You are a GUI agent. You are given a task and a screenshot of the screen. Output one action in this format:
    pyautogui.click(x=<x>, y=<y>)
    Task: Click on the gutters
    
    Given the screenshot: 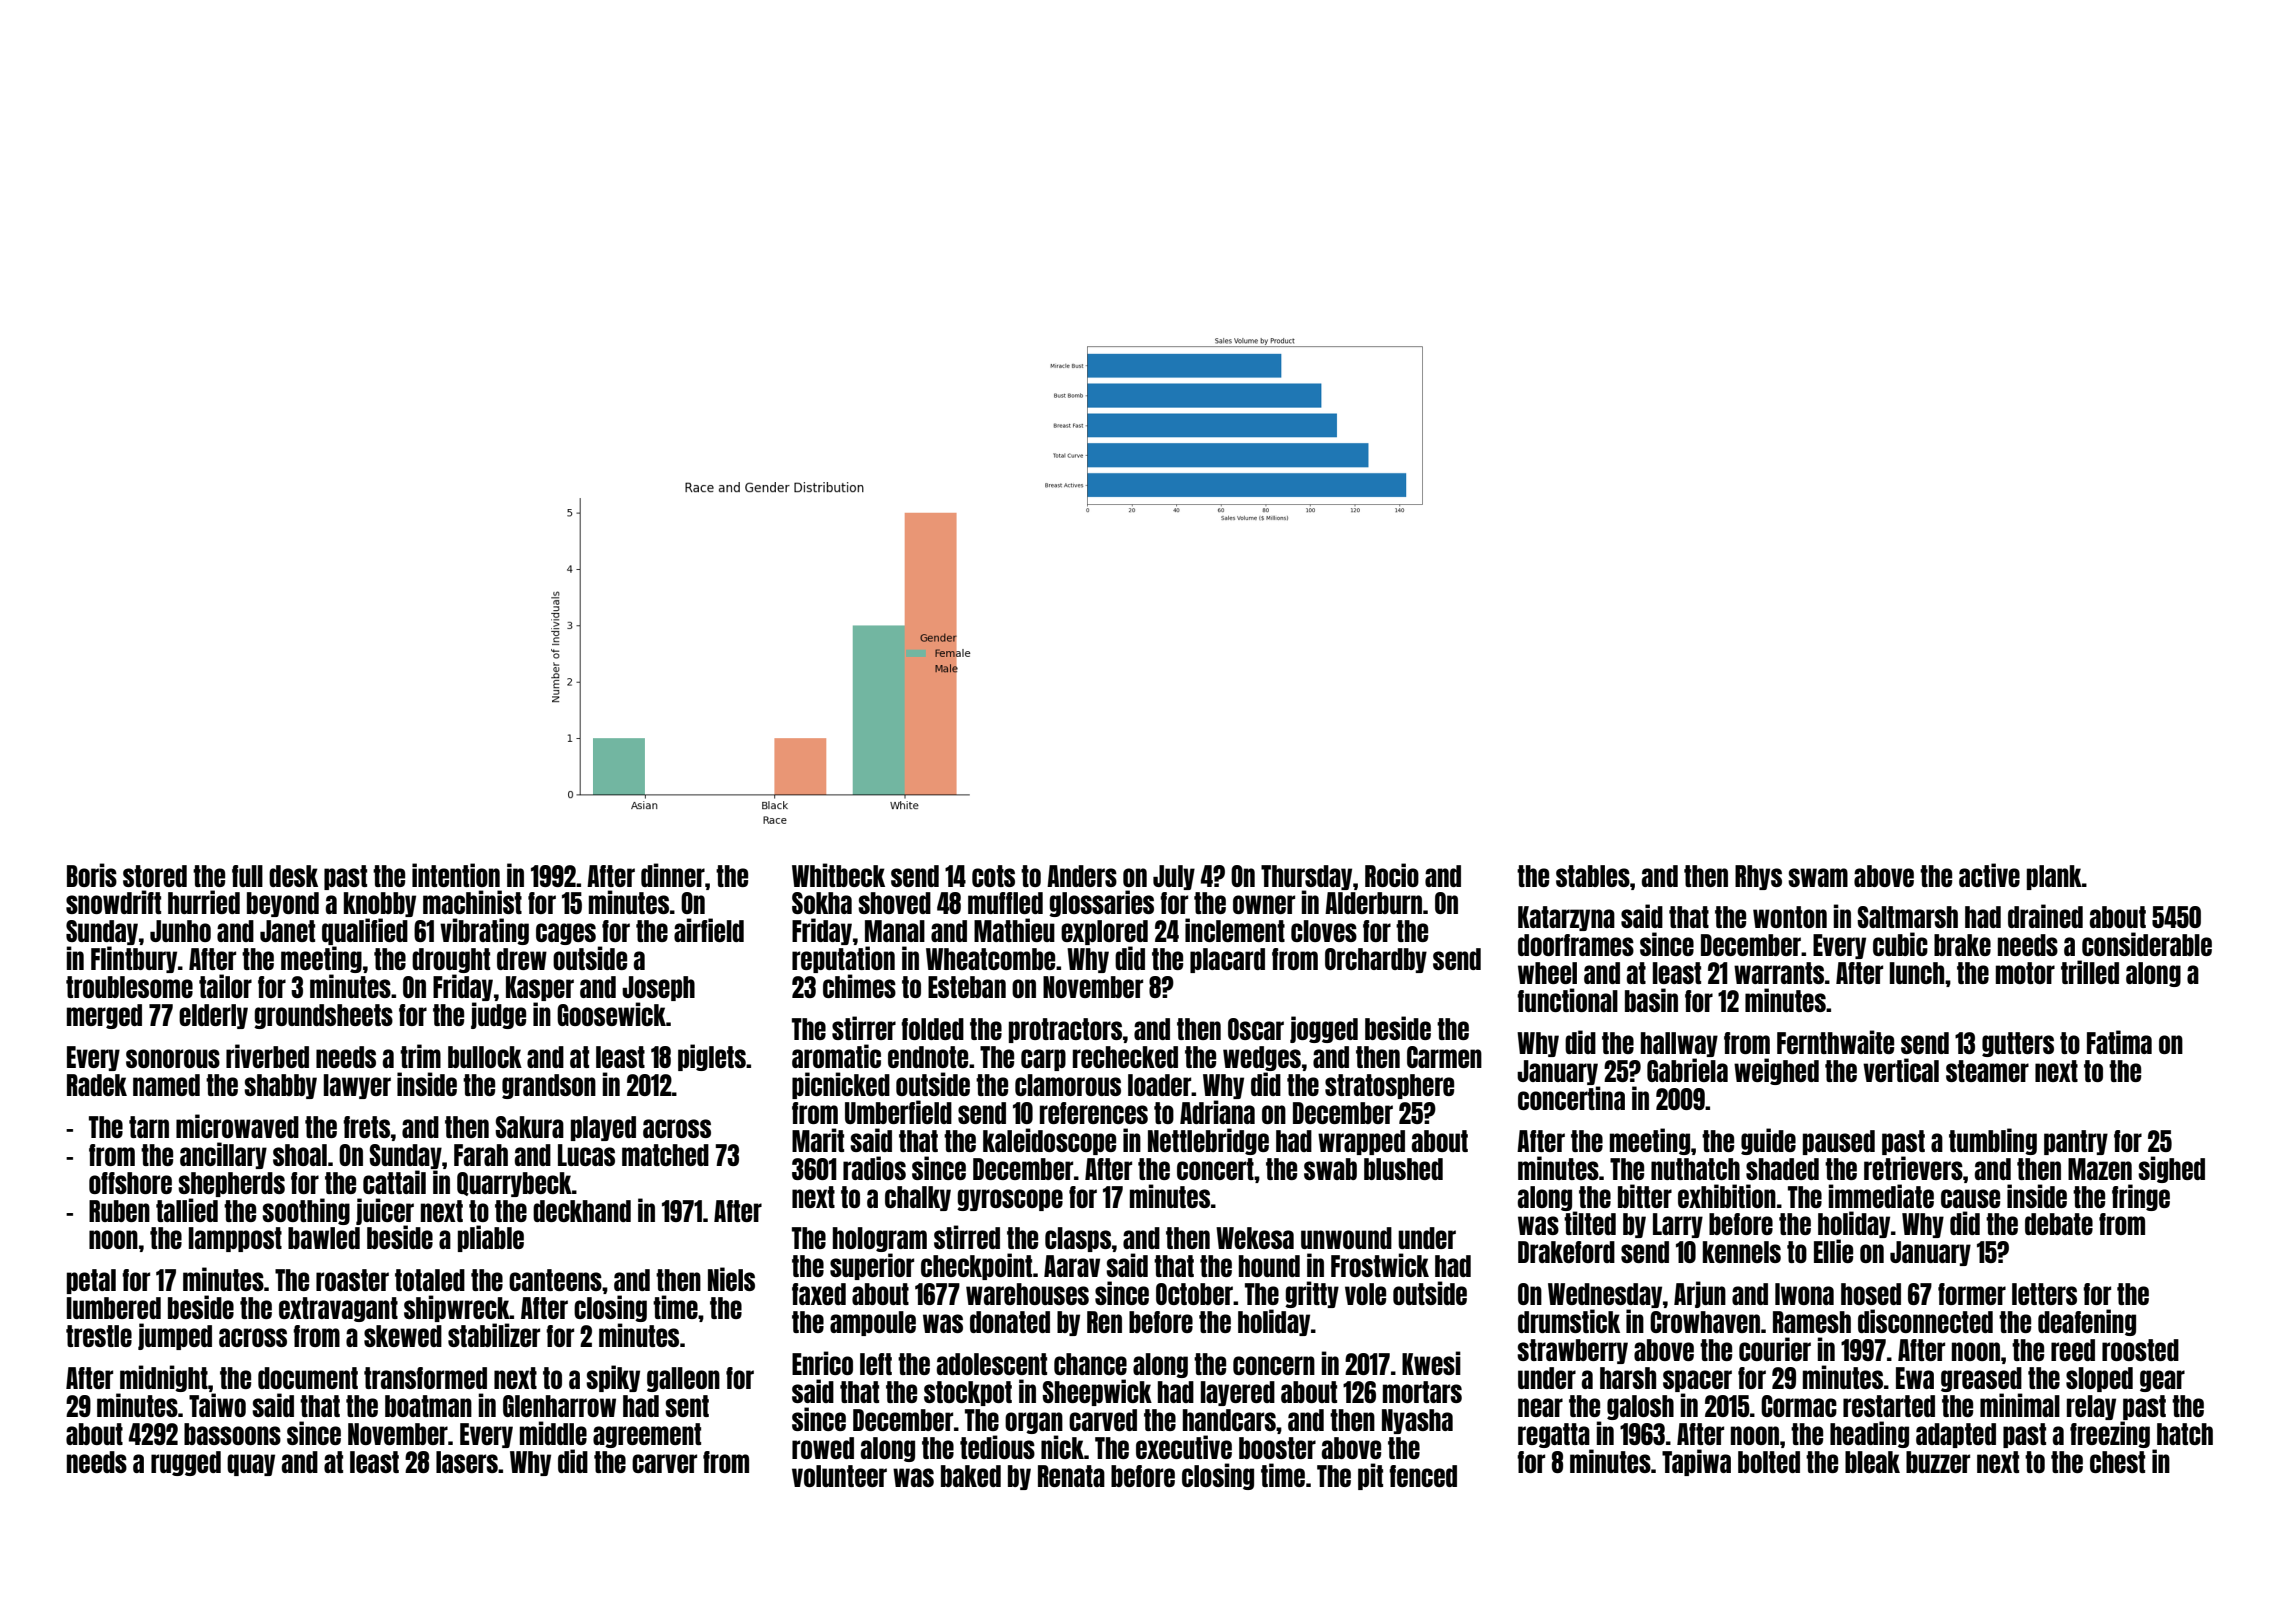 What is the action you would take?
    pyautogui.click(x=2018, y=1044)
